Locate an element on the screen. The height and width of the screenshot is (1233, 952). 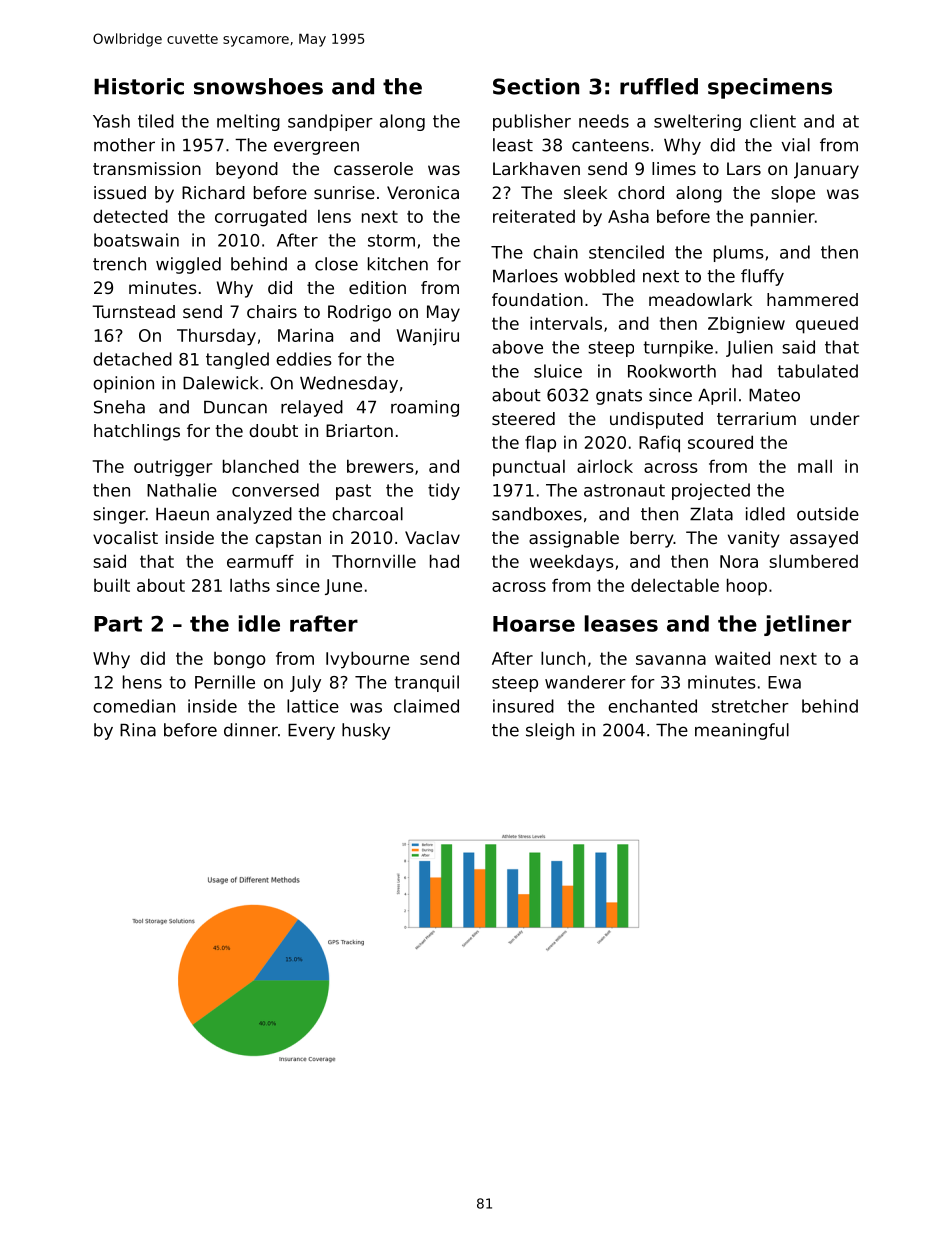
conversed is located at coordinates (275, 490).
